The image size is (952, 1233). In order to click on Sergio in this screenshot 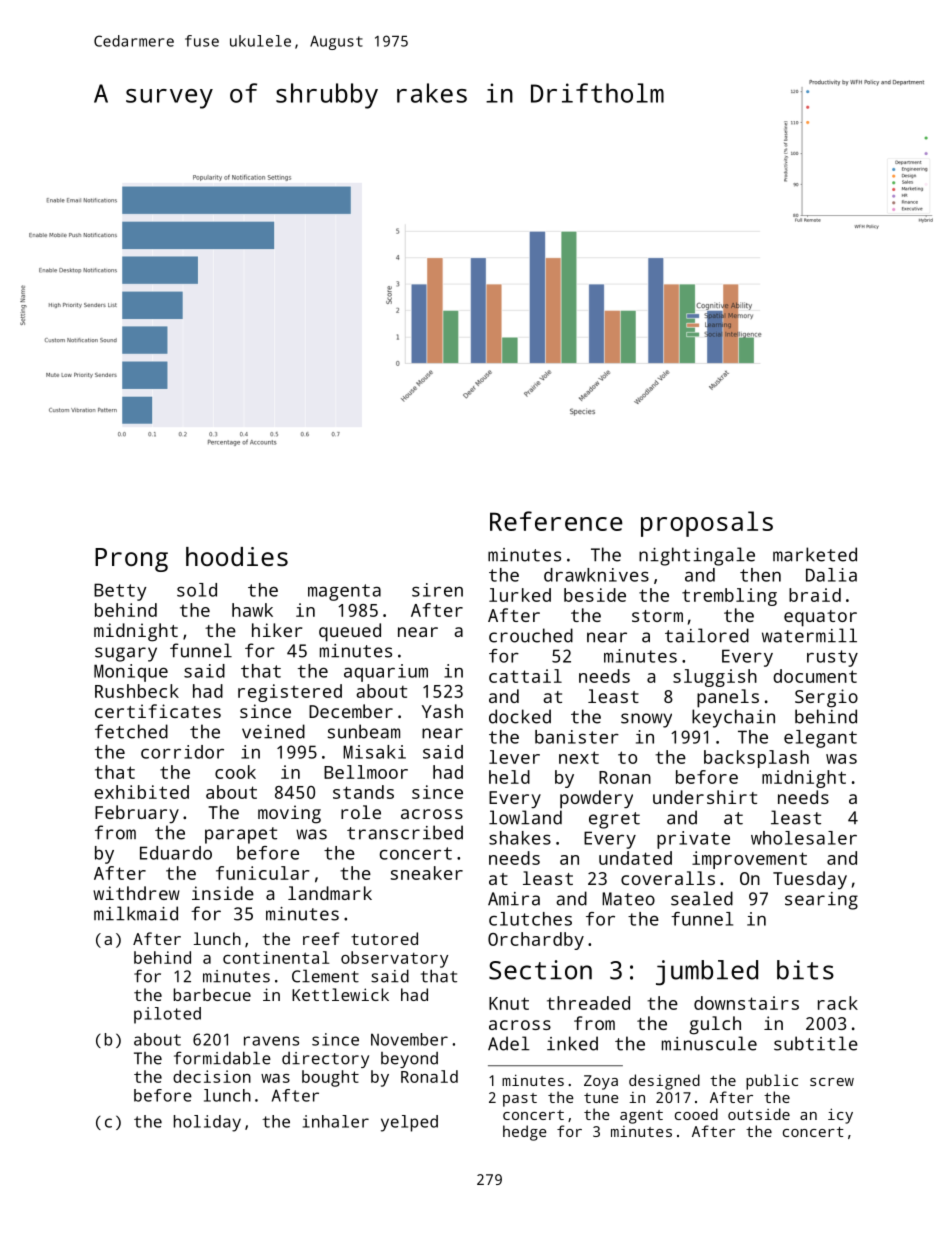, I will do `click(826, 698)`.
